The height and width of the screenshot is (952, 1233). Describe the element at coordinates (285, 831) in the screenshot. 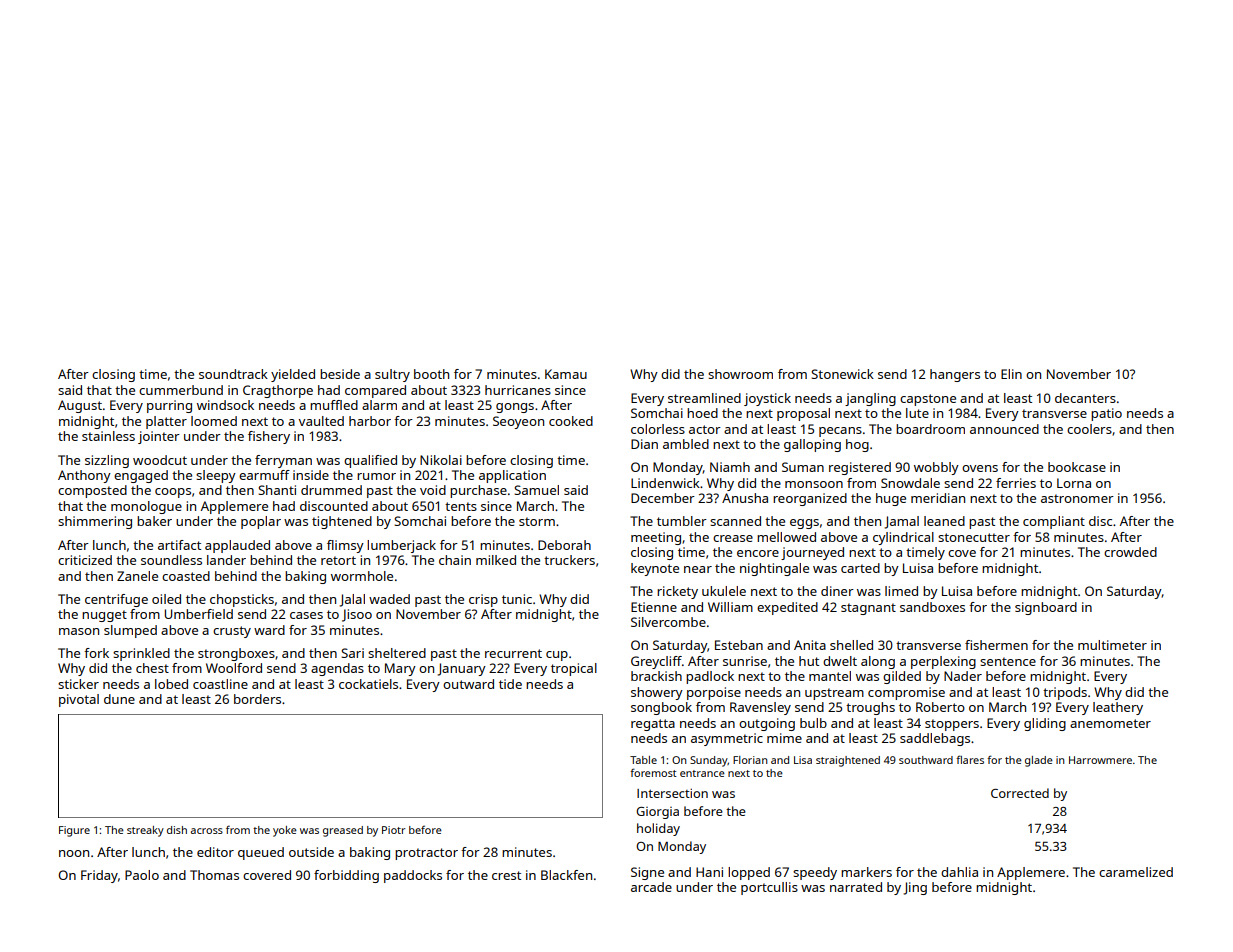

I see `yoke` at that location.
